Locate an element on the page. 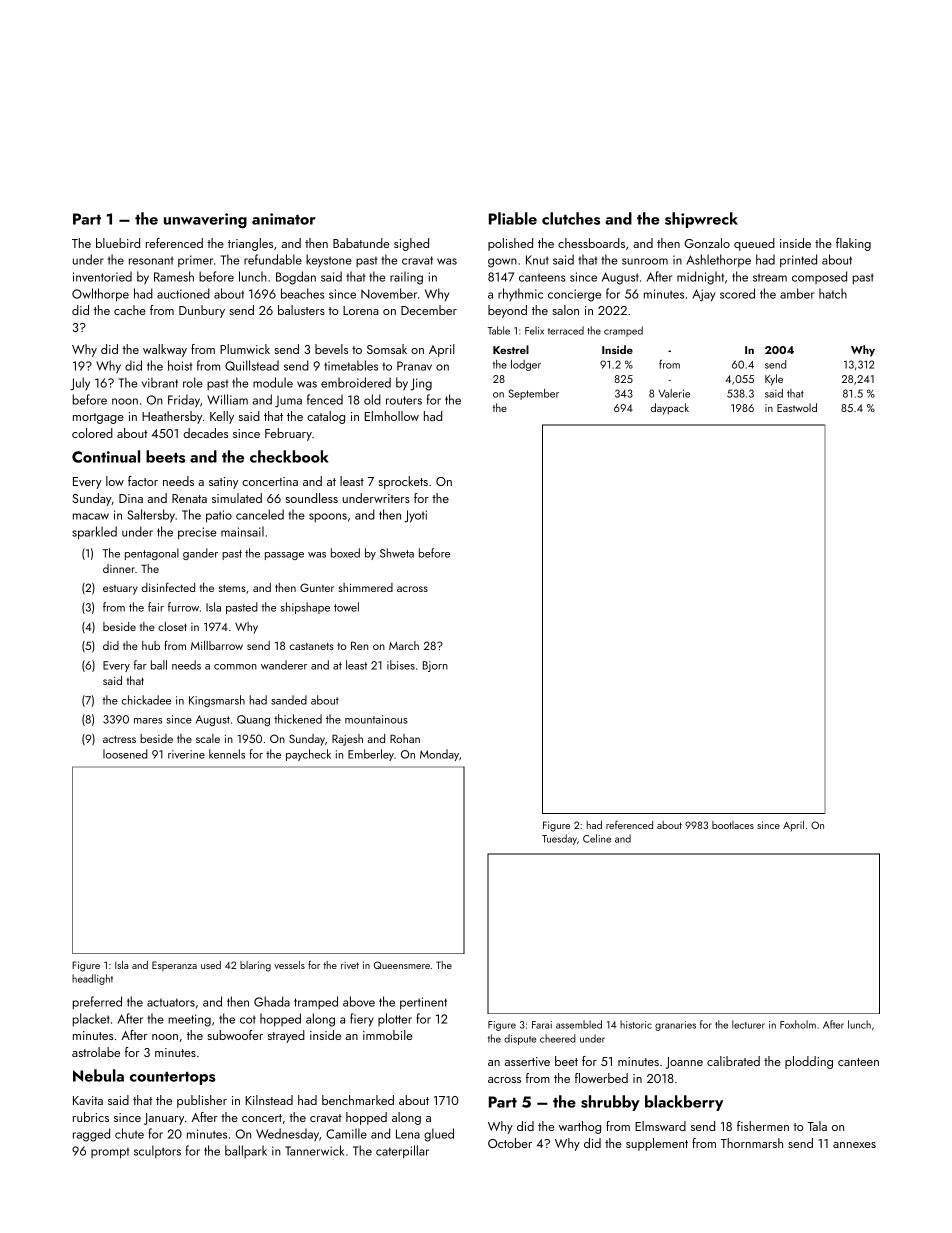 This image has width=952, height=1233. Monday is located at coordinates (439, 755).
